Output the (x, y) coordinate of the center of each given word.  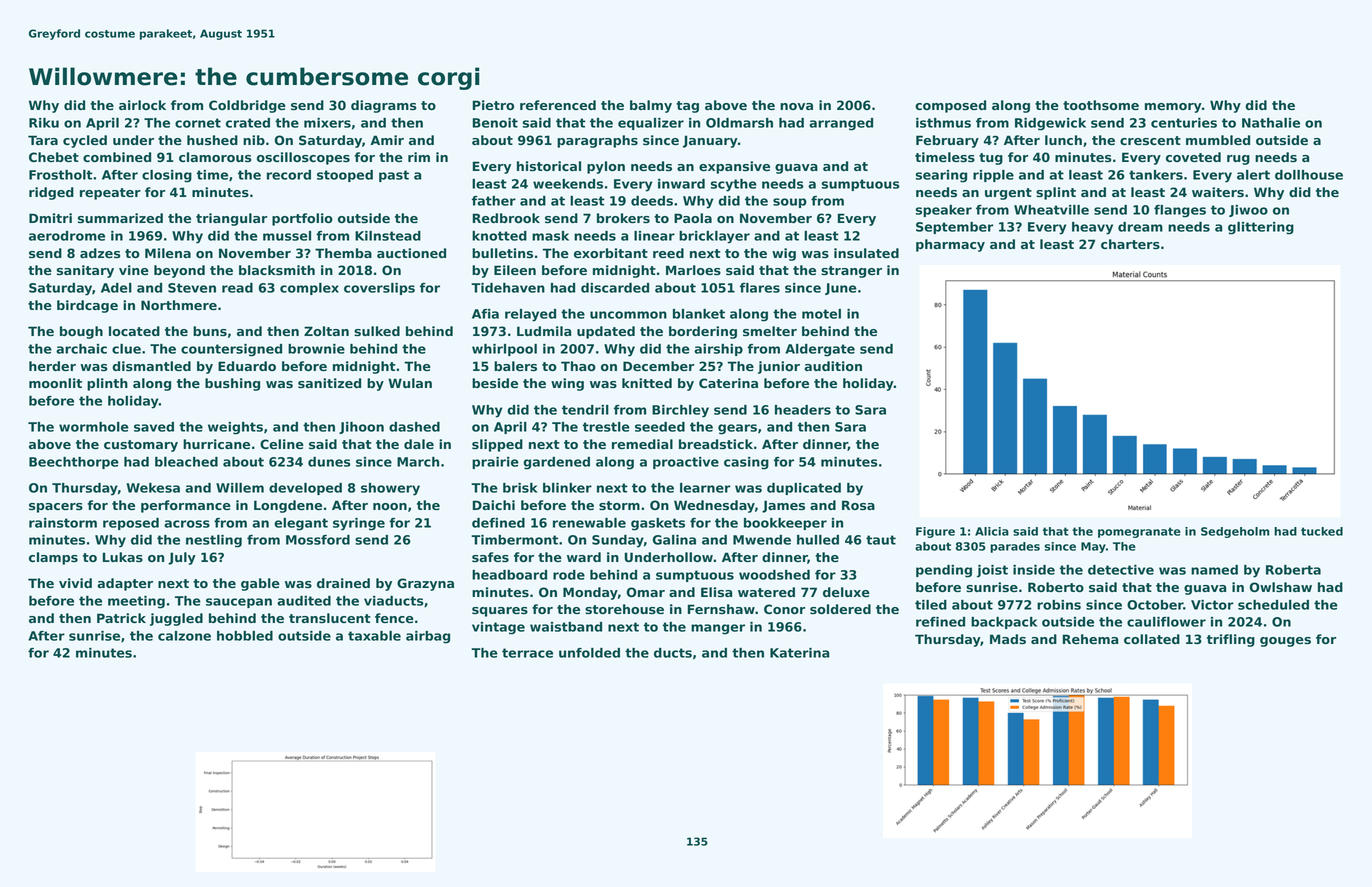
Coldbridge (247, 106)
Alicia (992, 531)
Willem (240, 488)
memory (1173, 108)
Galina (674, 540)
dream (1140, 227)
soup (790, 203)
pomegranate (1139, 532)
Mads (1008, 639)
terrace (527, 653)
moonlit (55, 383)
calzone (184, 636)
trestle (606, 427)
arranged (841, 124)
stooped (345, 176)
